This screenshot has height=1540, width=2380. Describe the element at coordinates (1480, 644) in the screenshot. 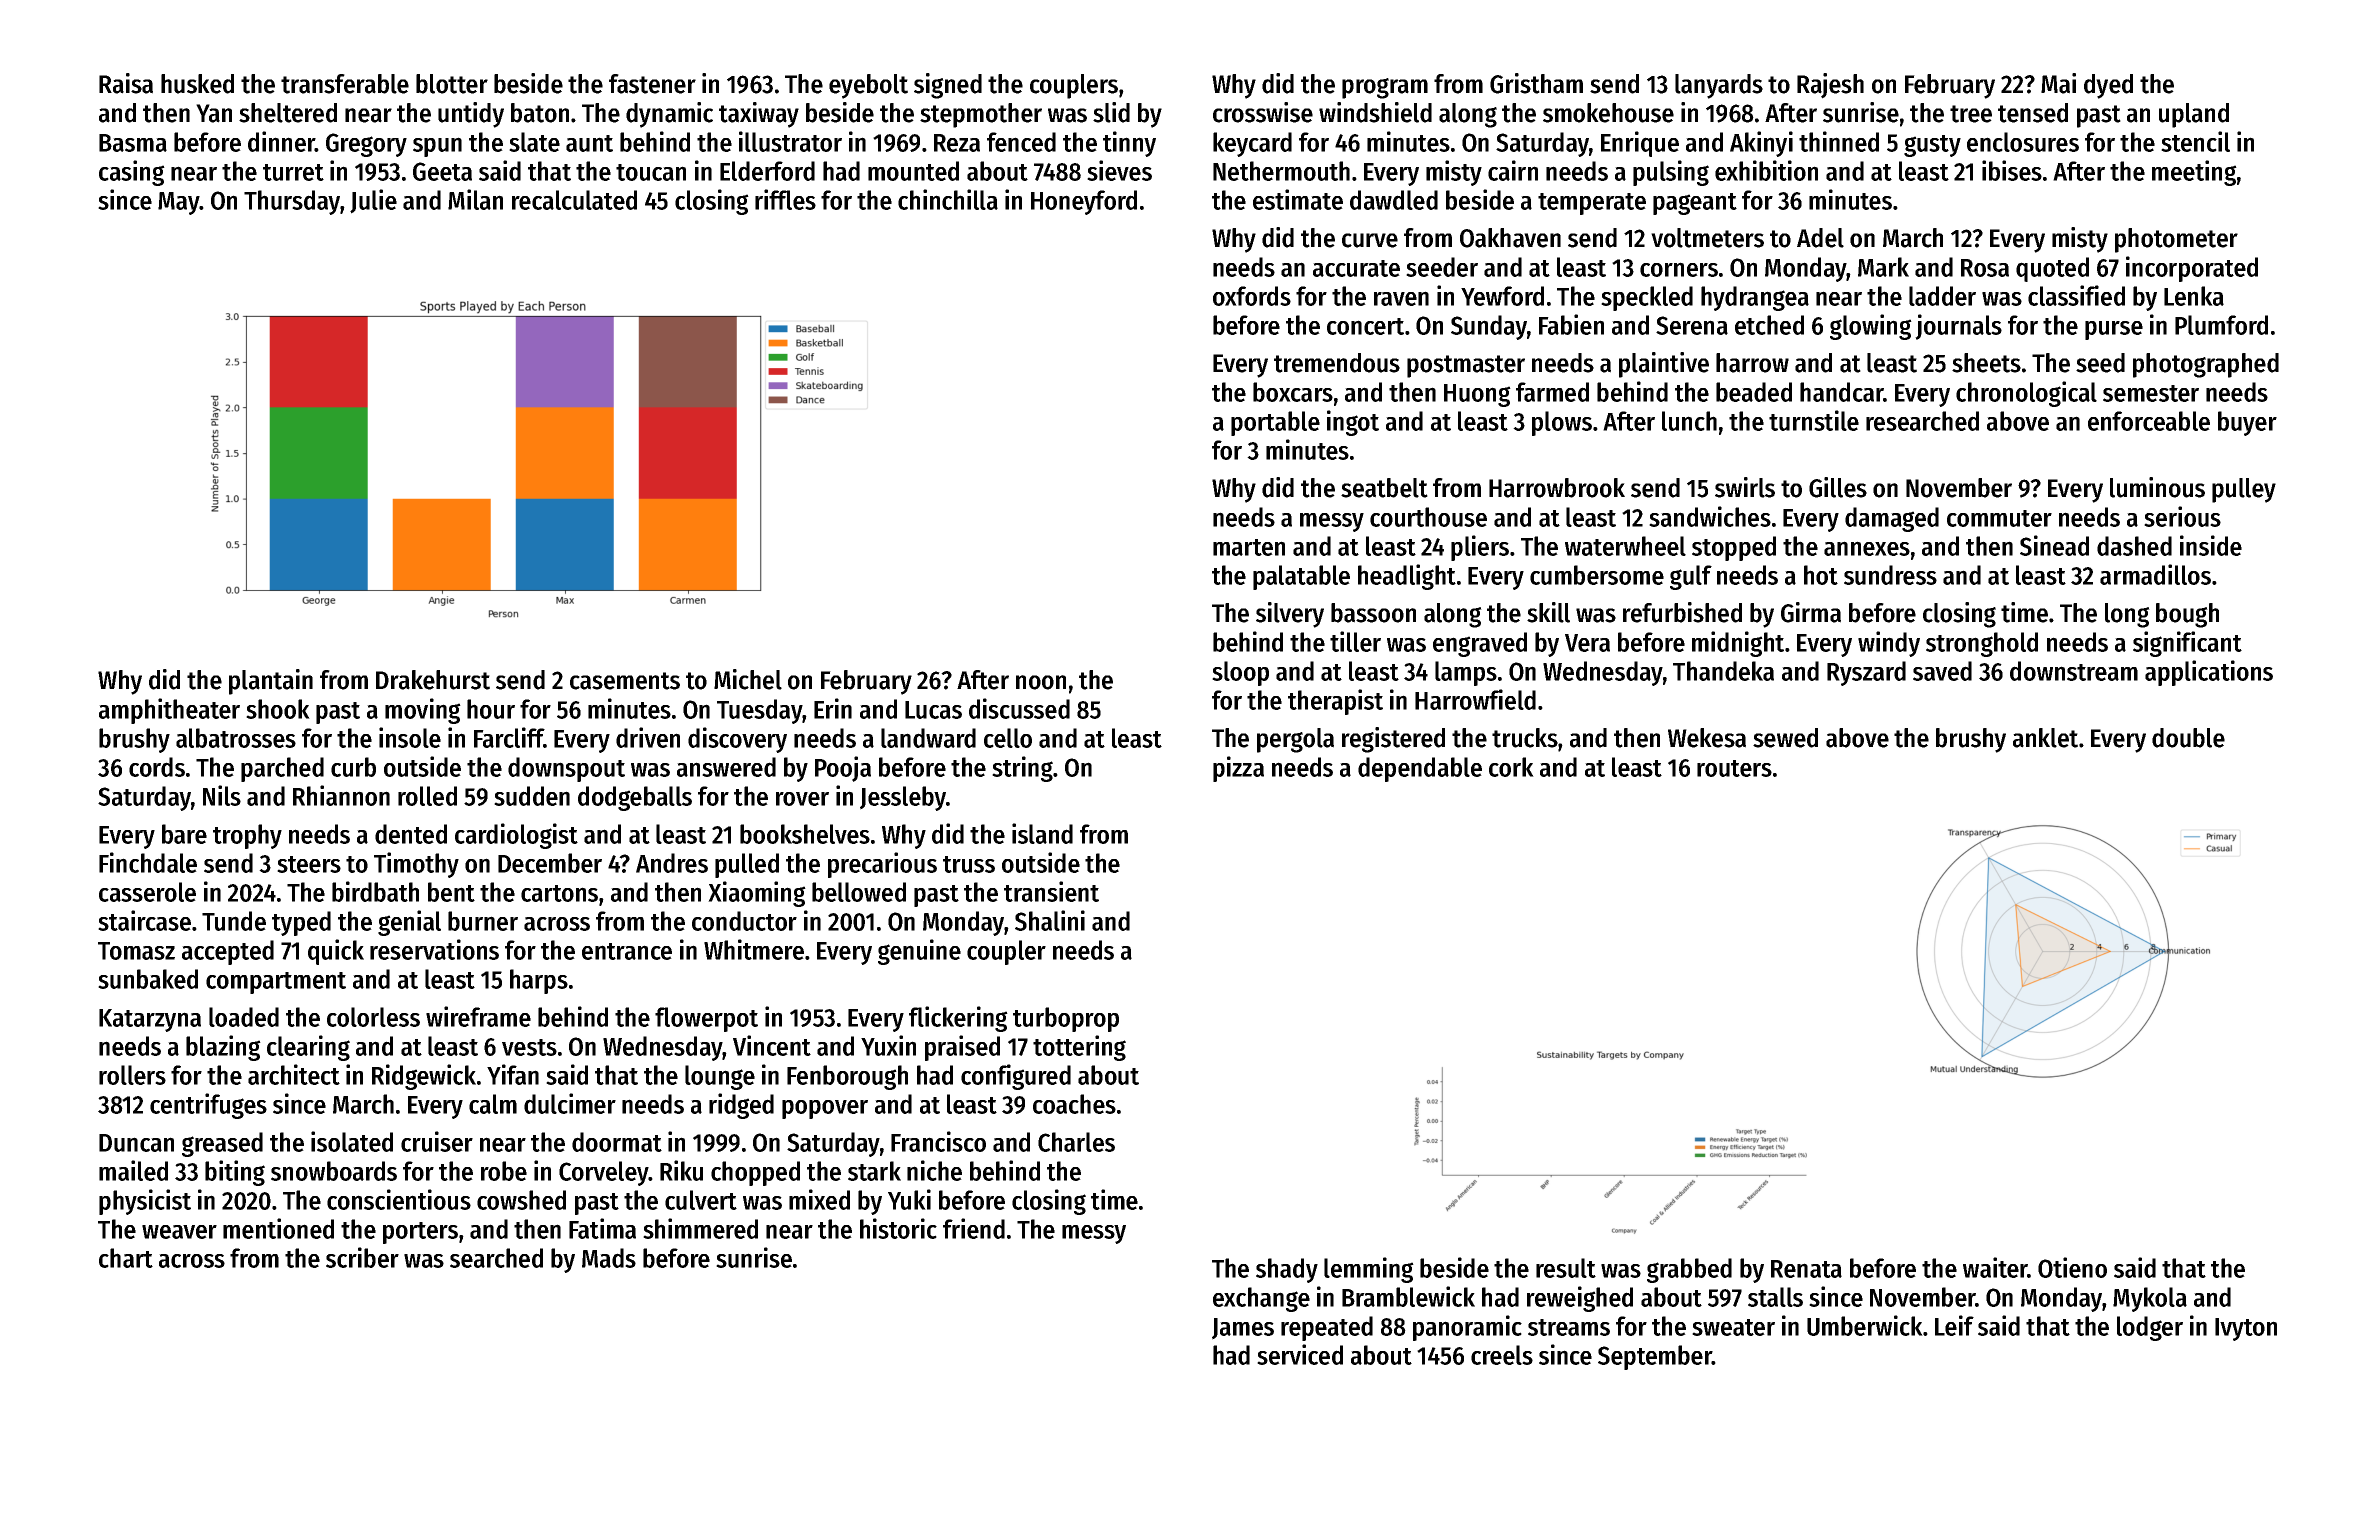

I see `engraved` at that location.
